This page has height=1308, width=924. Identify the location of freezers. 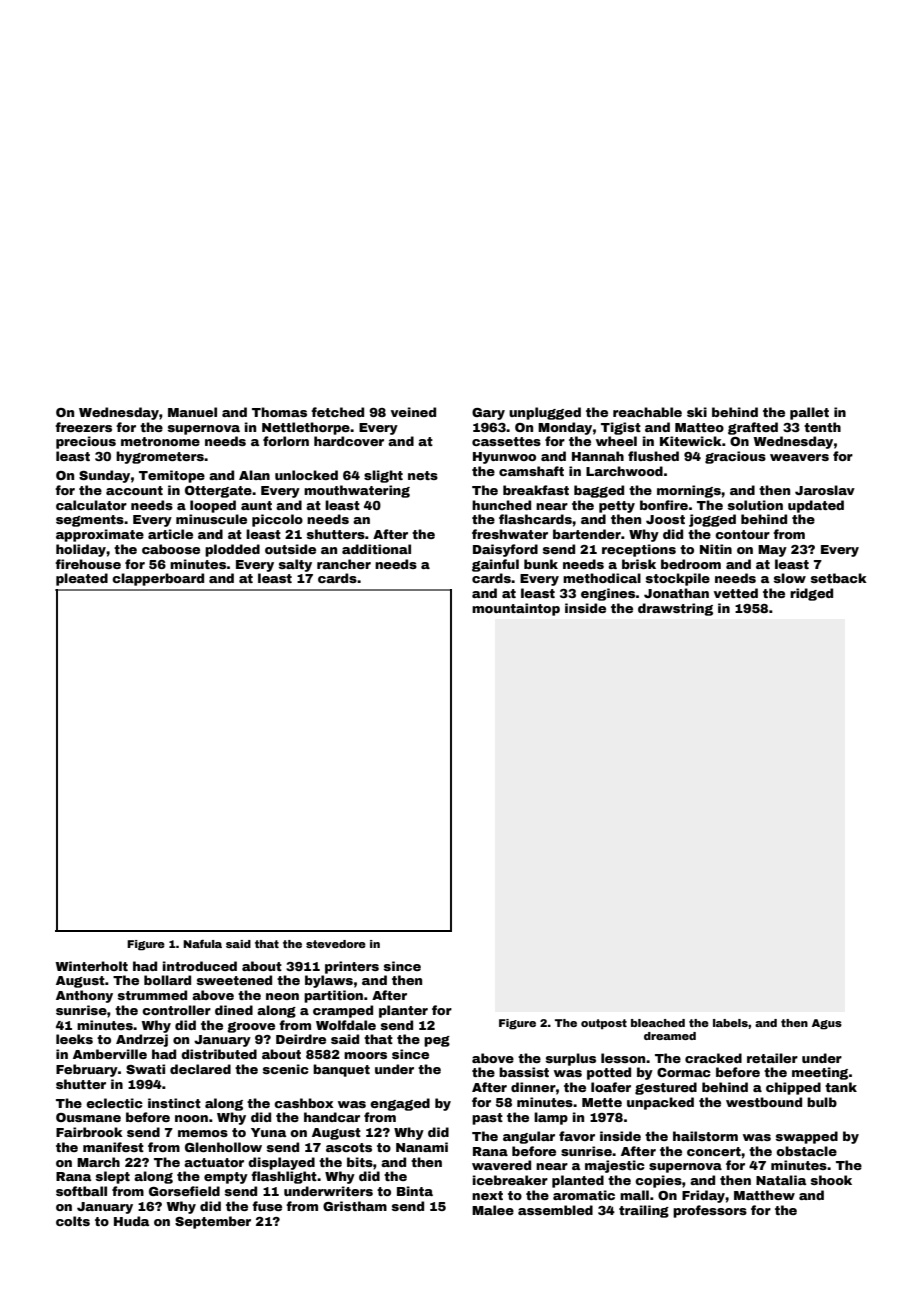
(83, 427).
